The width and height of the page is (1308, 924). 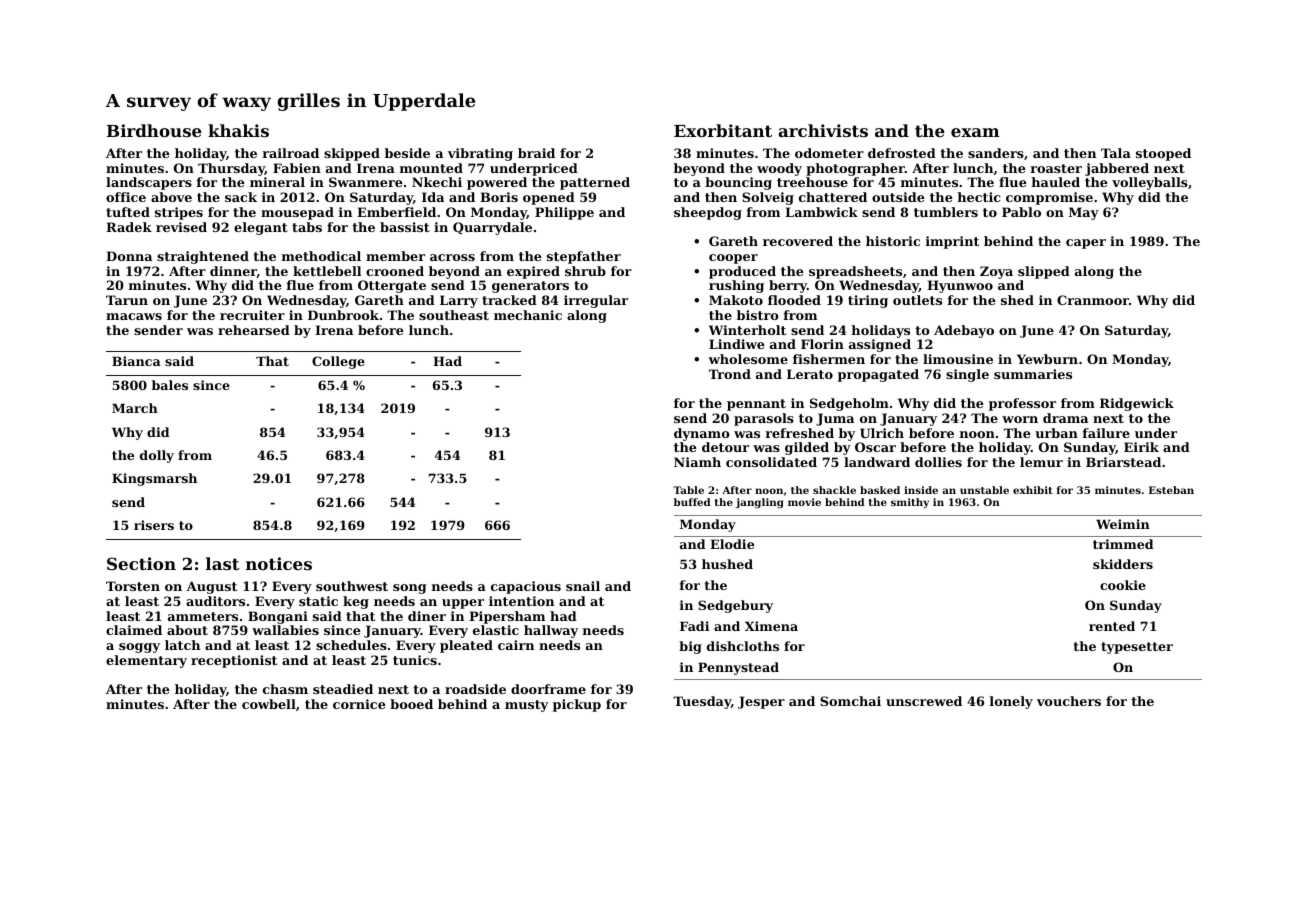 I want to click on ammeters, so click(x=203, y=616).
